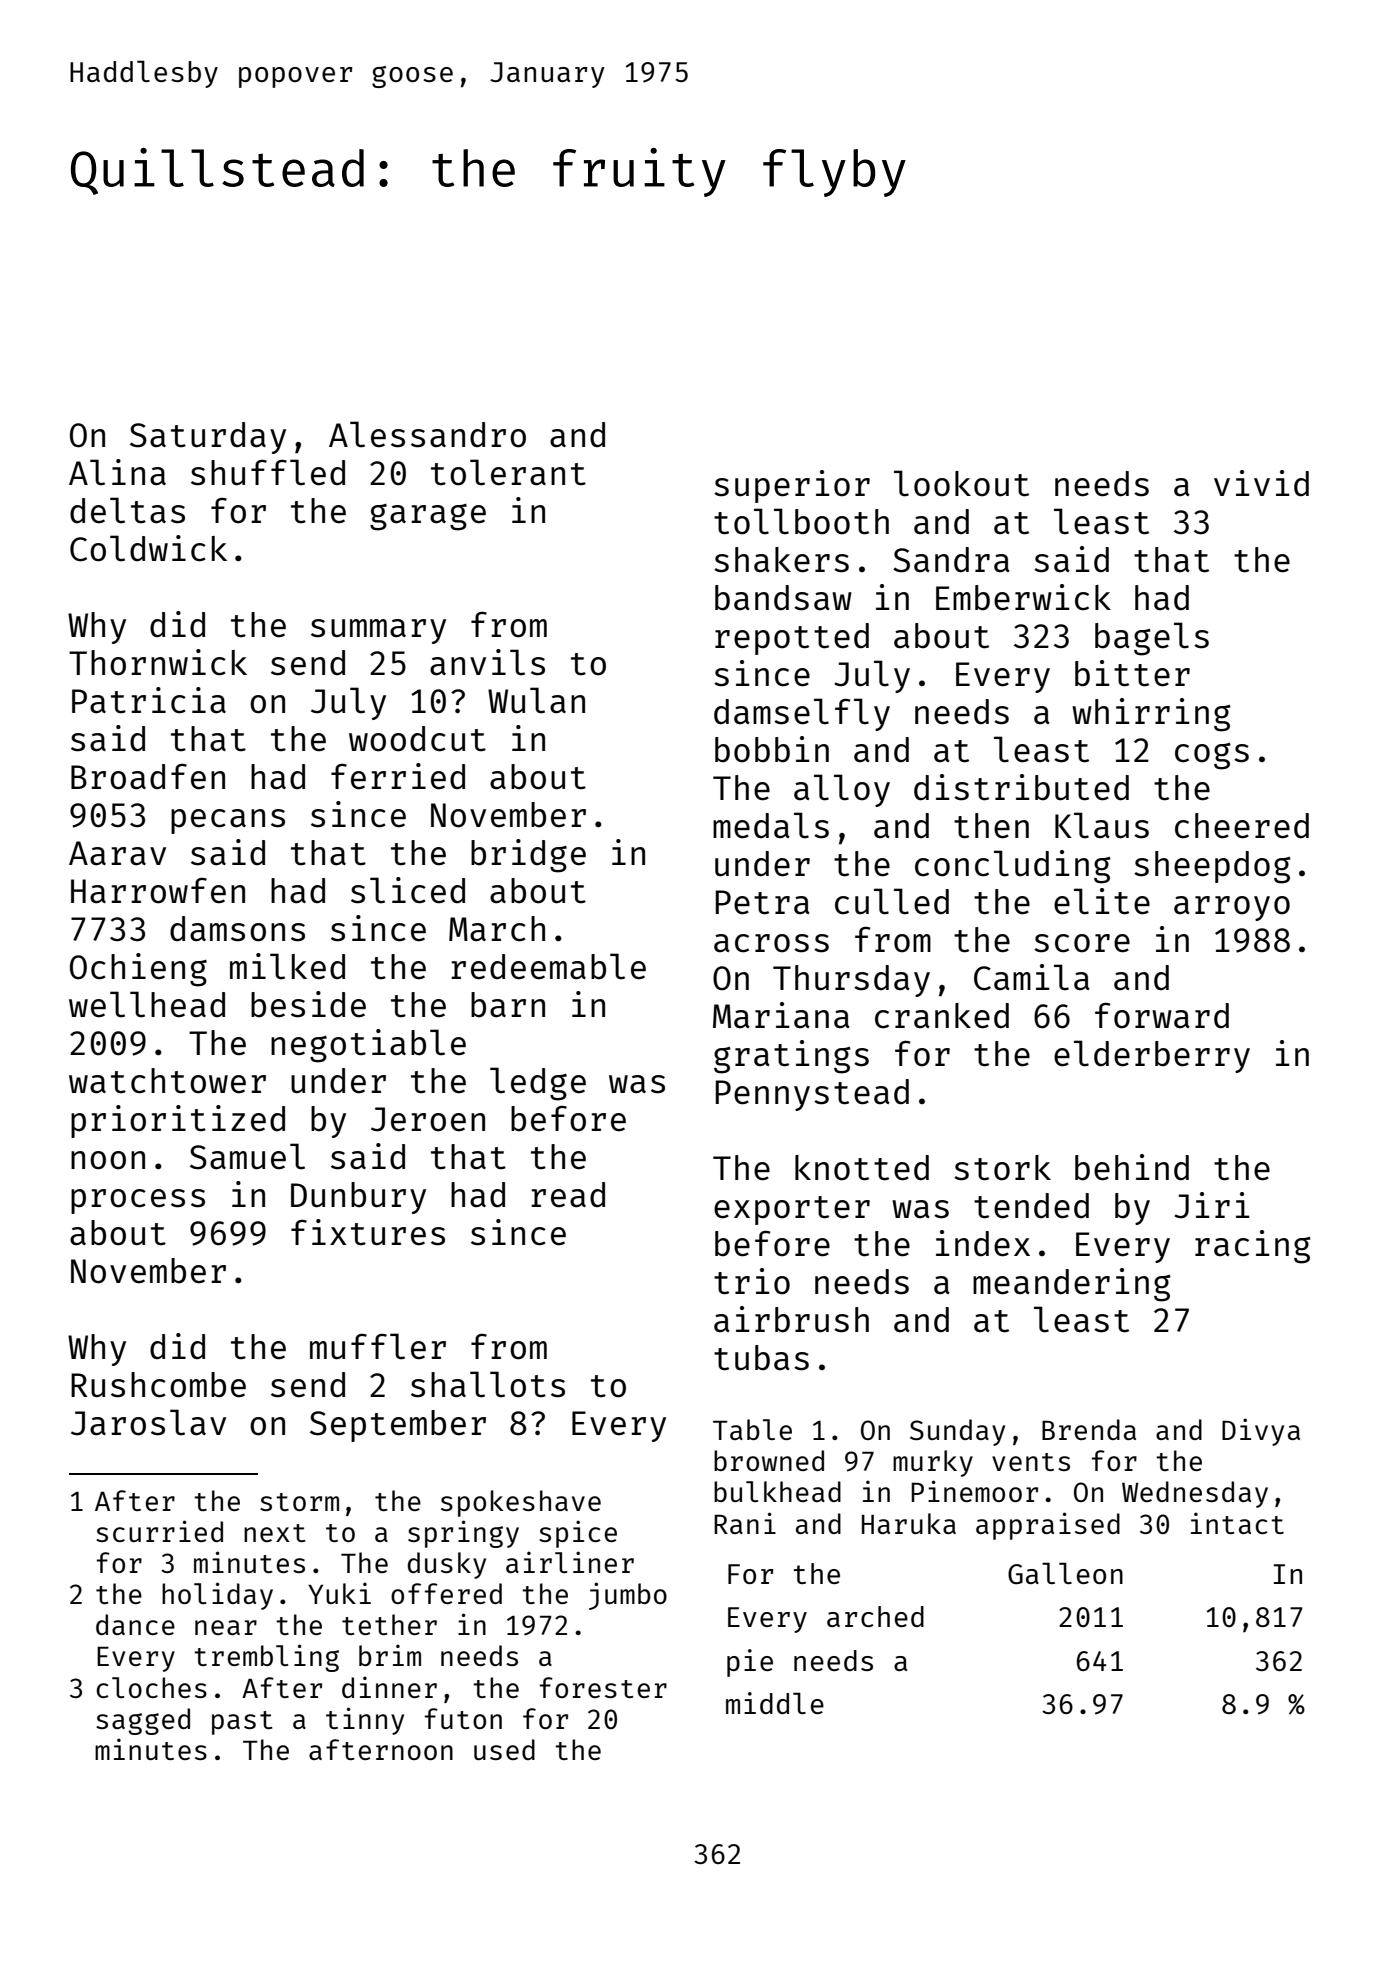  I want to click on tinny, so click(365, 1721).
